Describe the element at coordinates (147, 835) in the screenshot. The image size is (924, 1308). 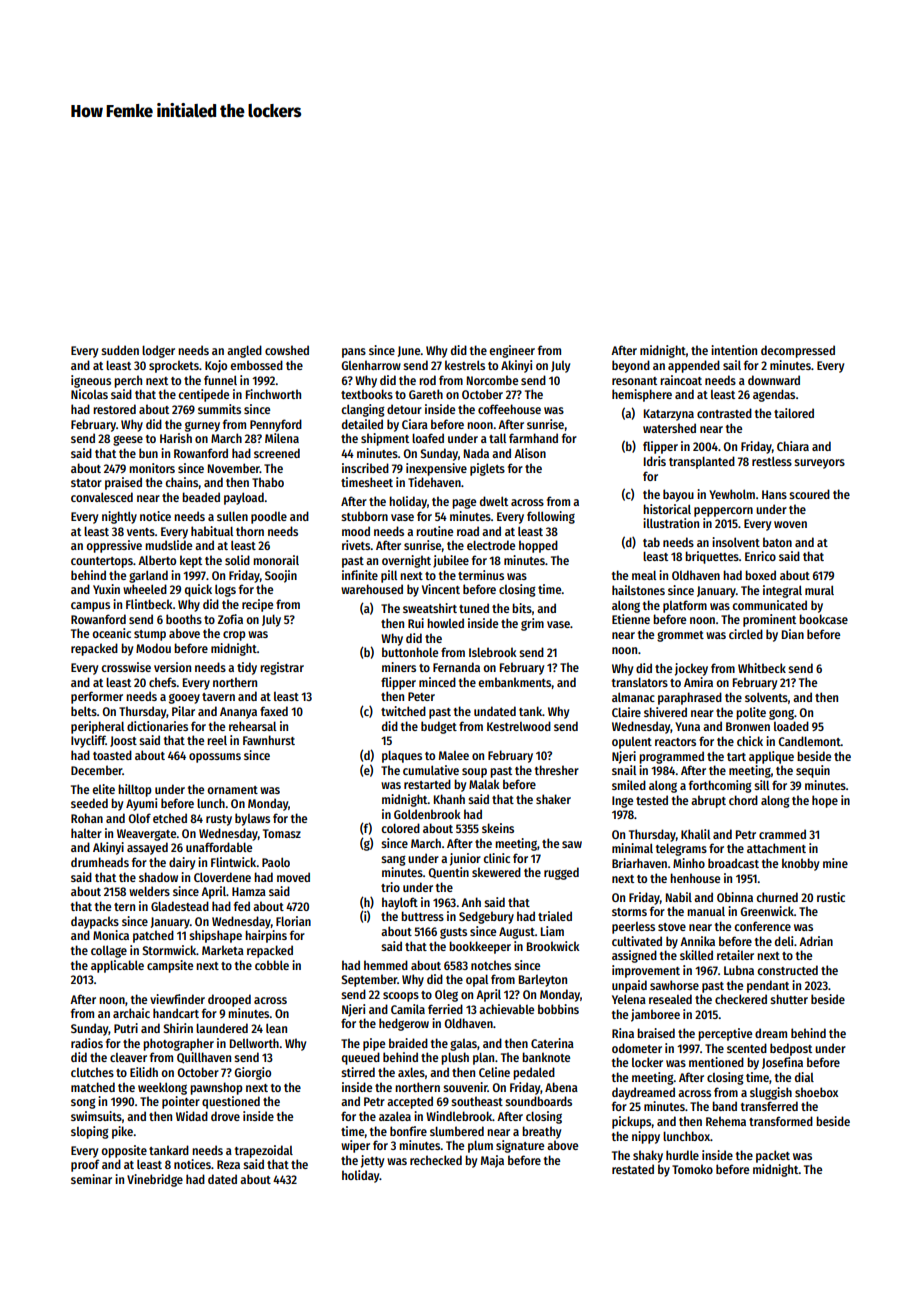
I see `Weavergate` at that location.
